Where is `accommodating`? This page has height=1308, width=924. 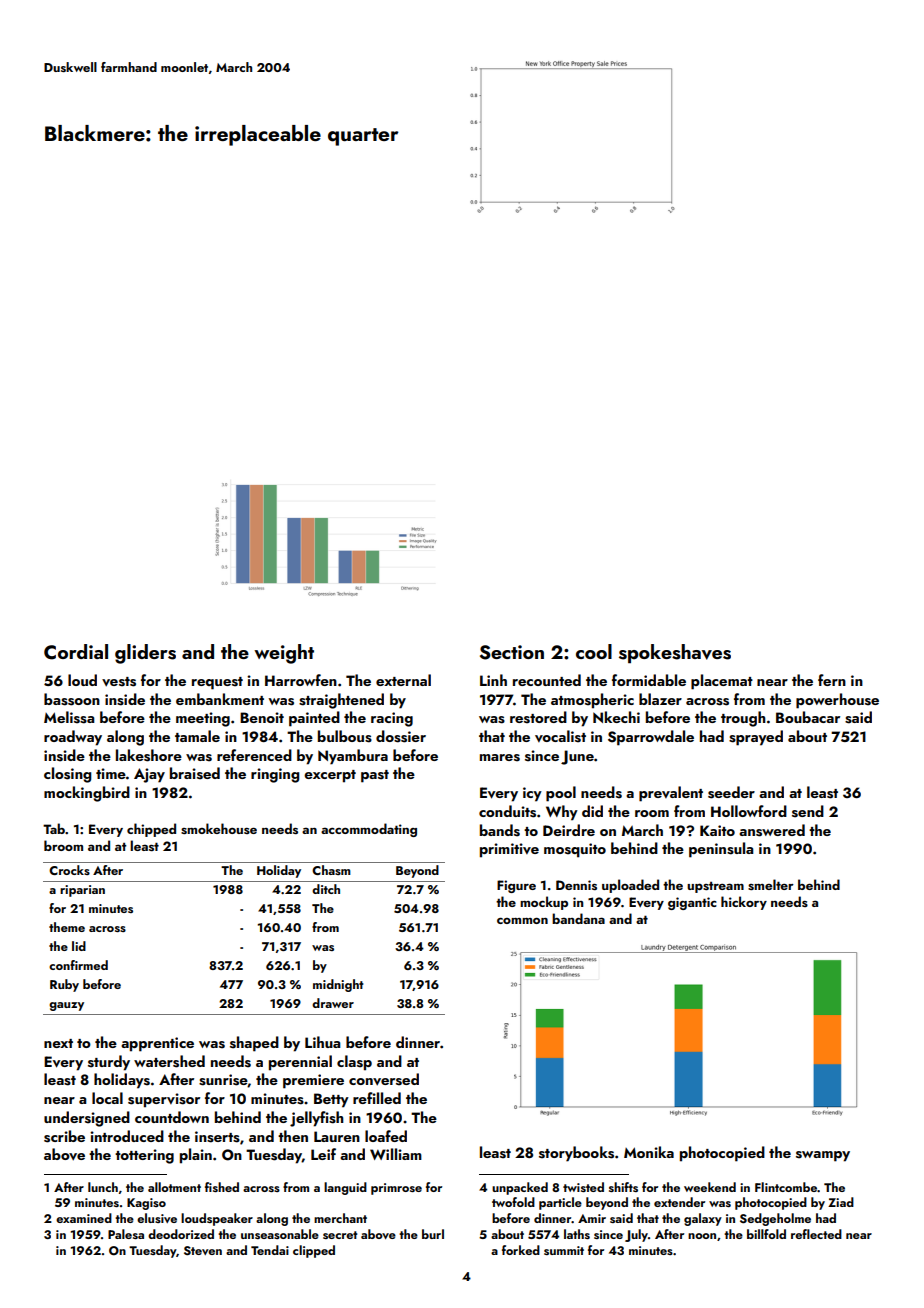
accommodating is located at coordinates (369, 830).
